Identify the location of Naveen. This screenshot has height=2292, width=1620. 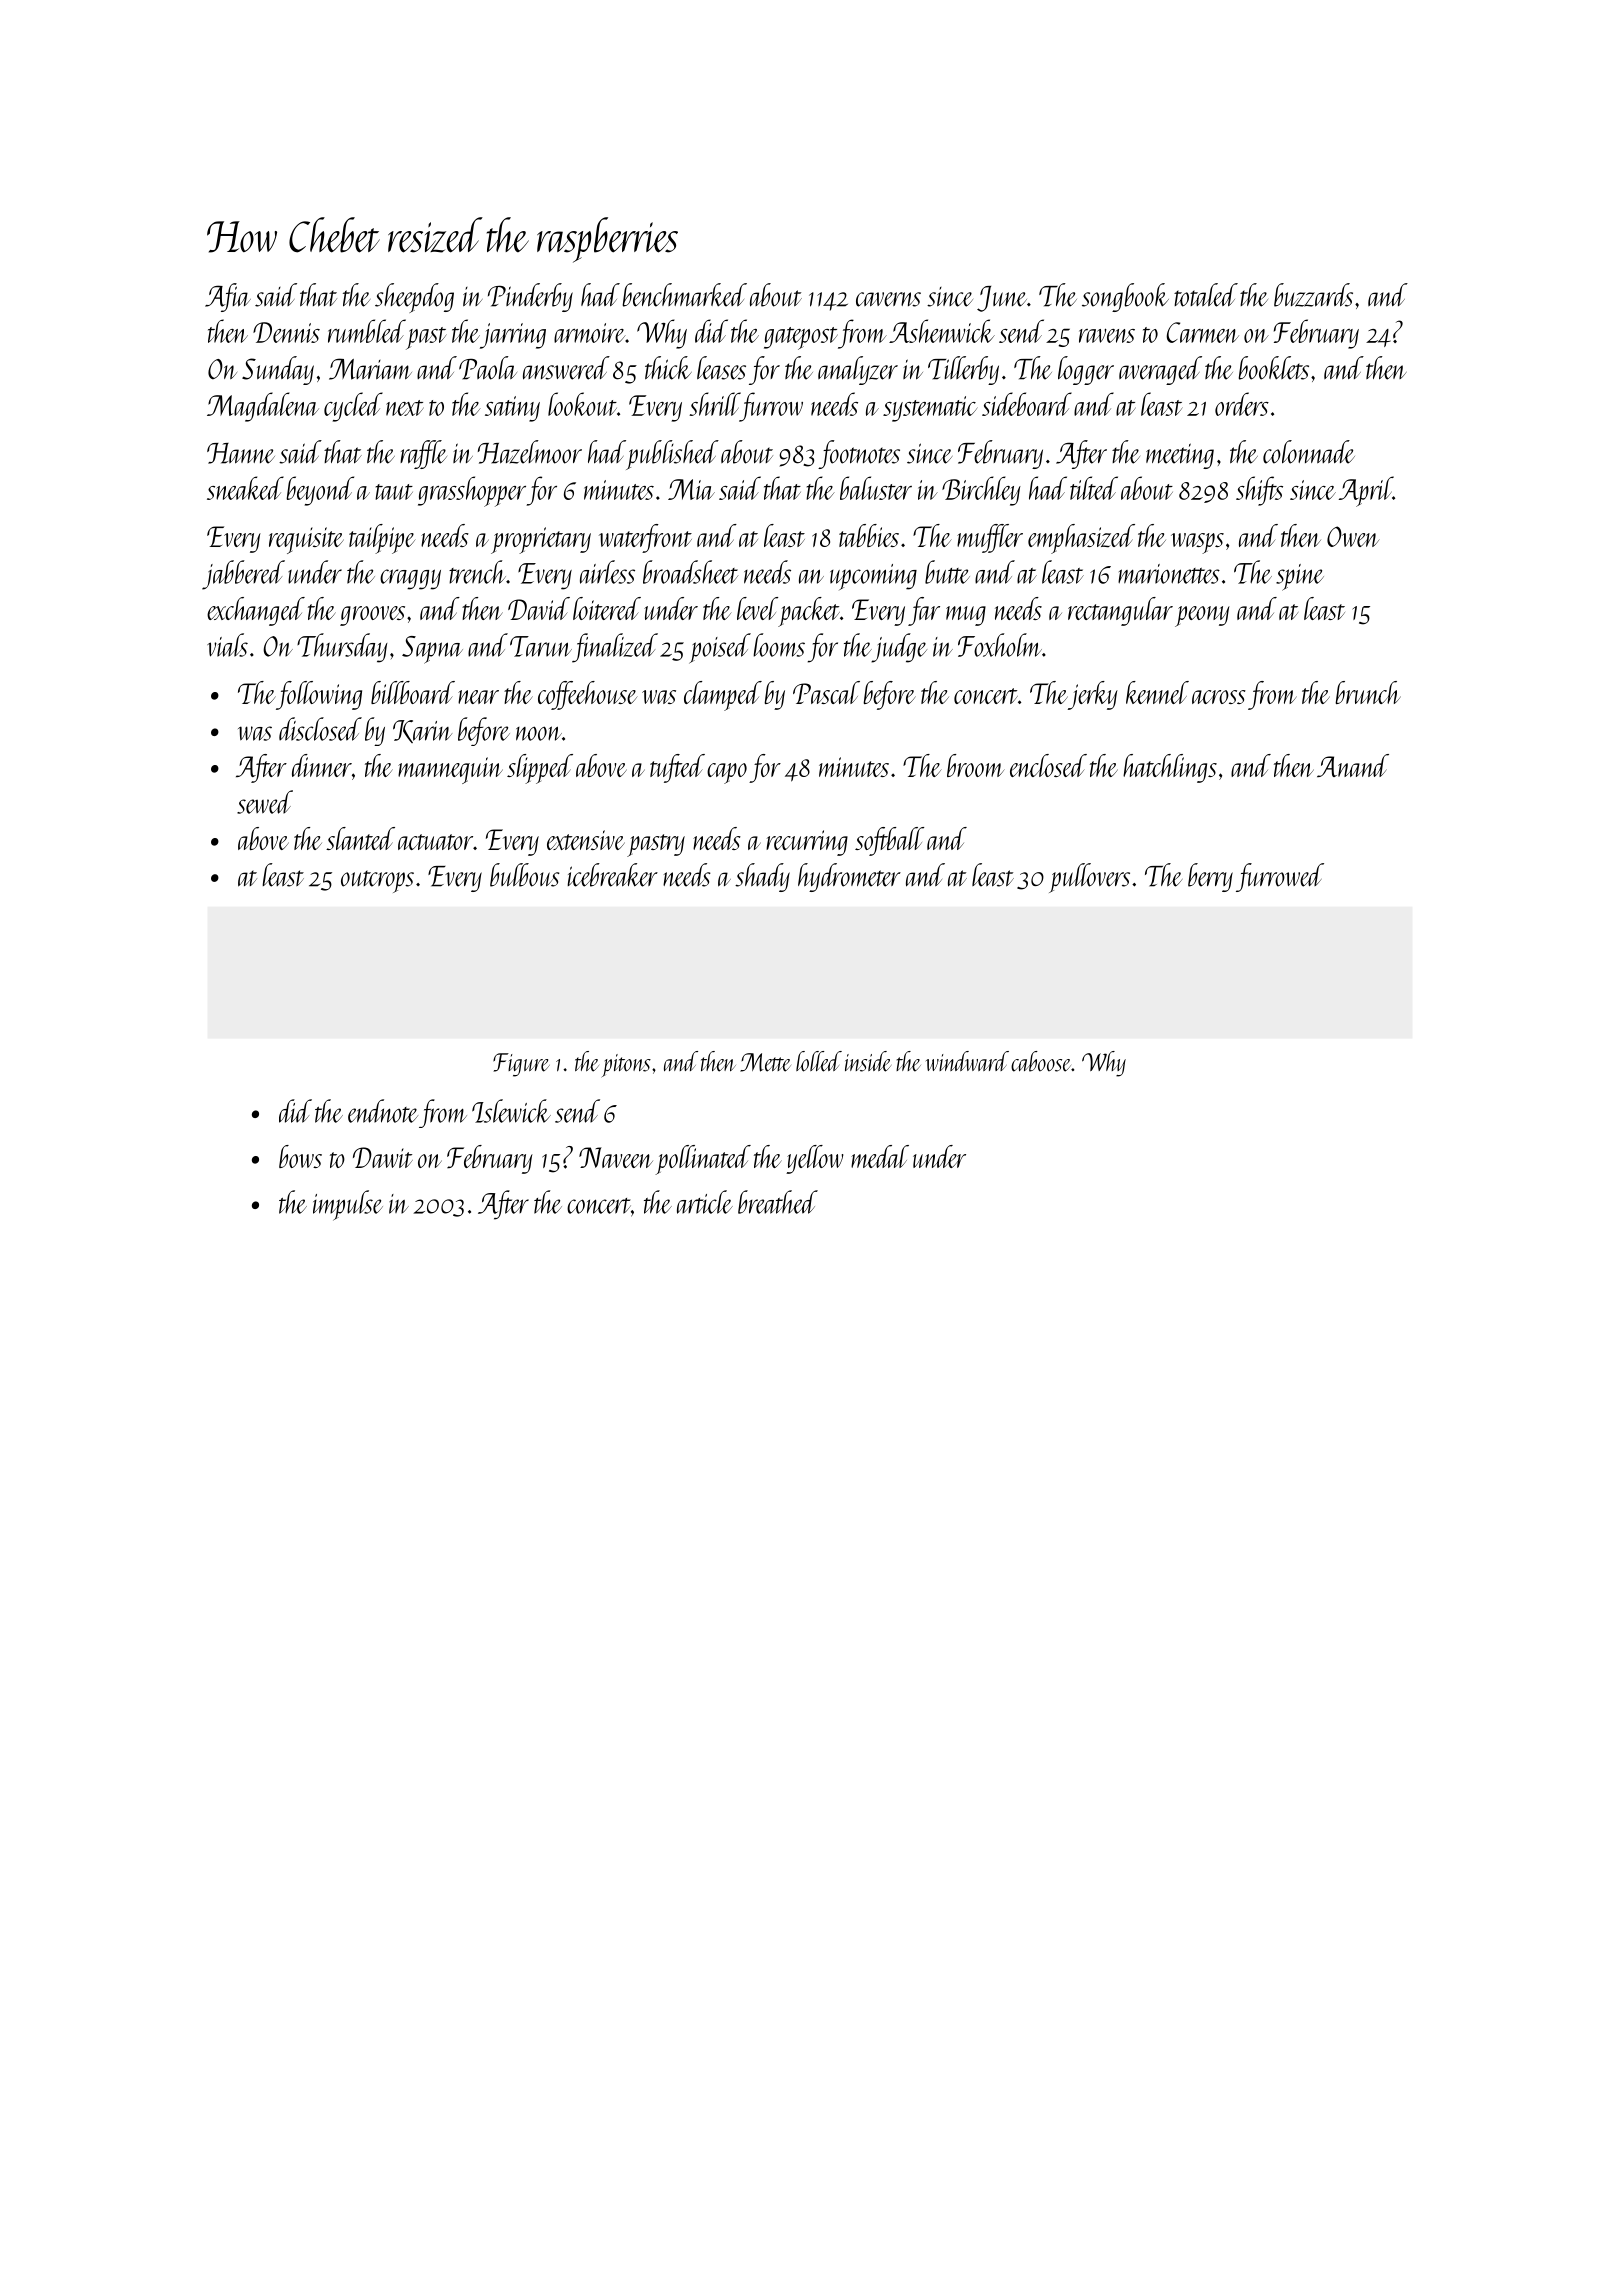
(616, 1157).
